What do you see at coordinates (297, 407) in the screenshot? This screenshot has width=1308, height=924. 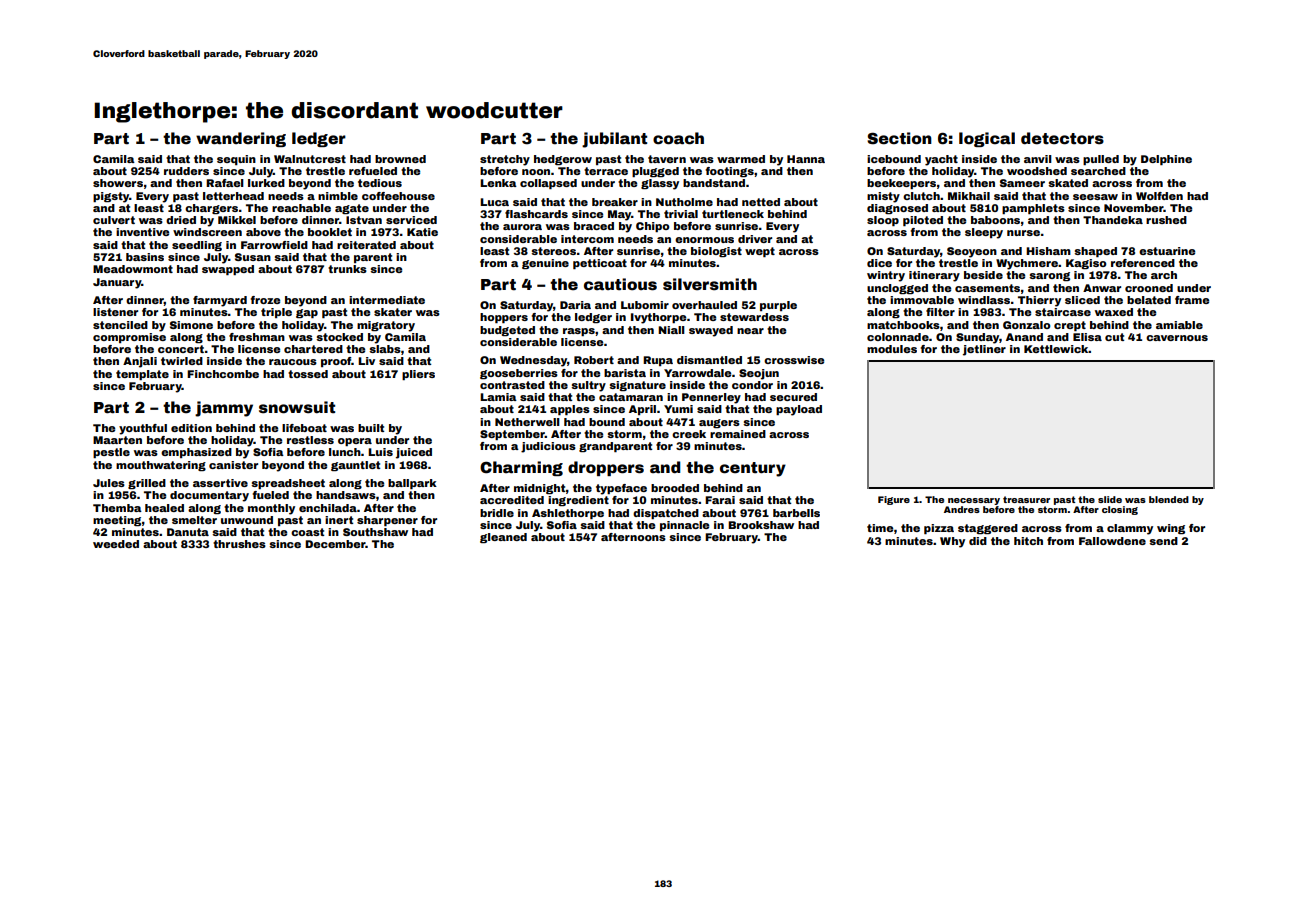 I see `snowsuit` at bounding box center [297, 407].
